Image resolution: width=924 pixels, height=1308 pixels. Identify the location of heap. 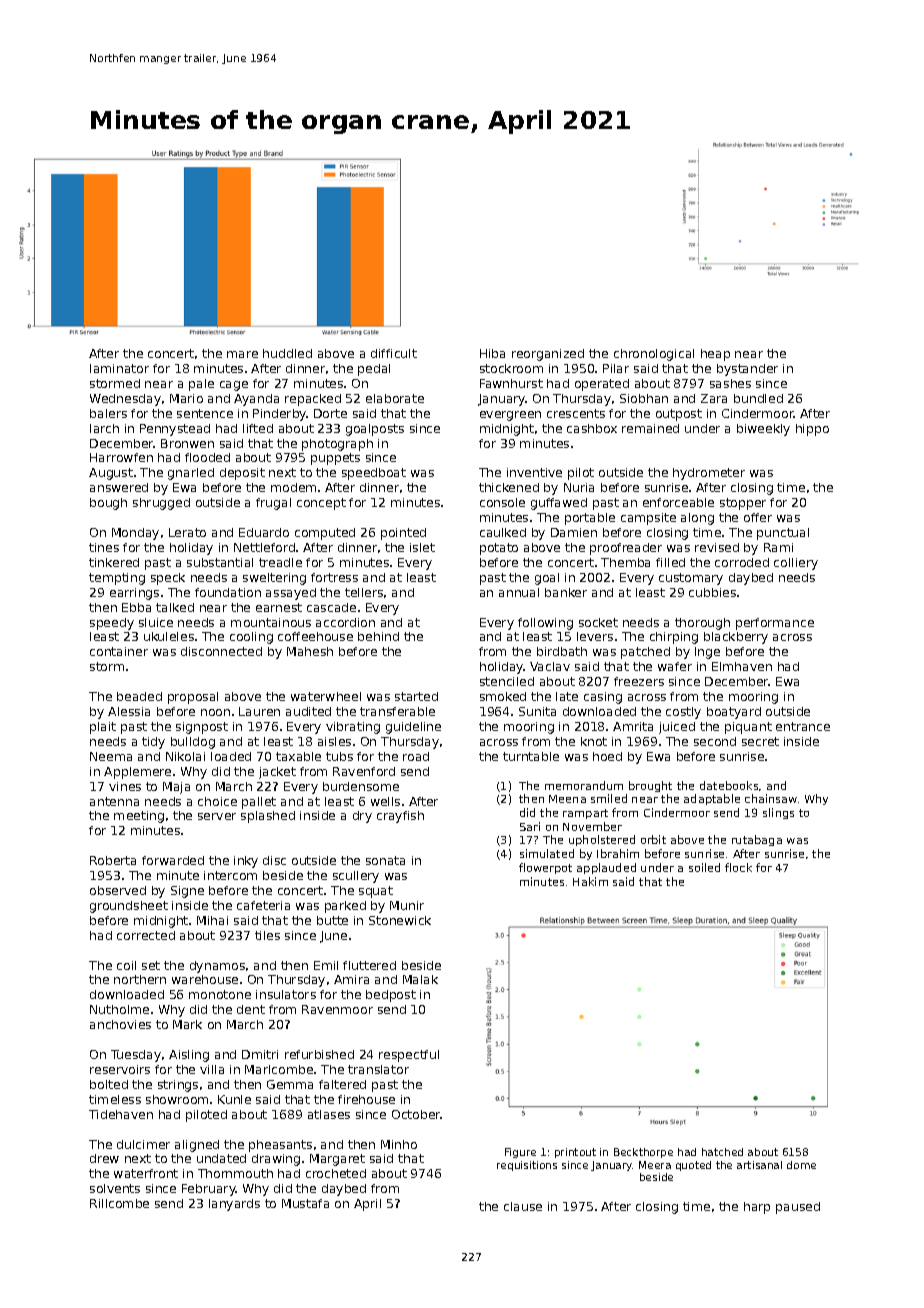
(715, 355).
